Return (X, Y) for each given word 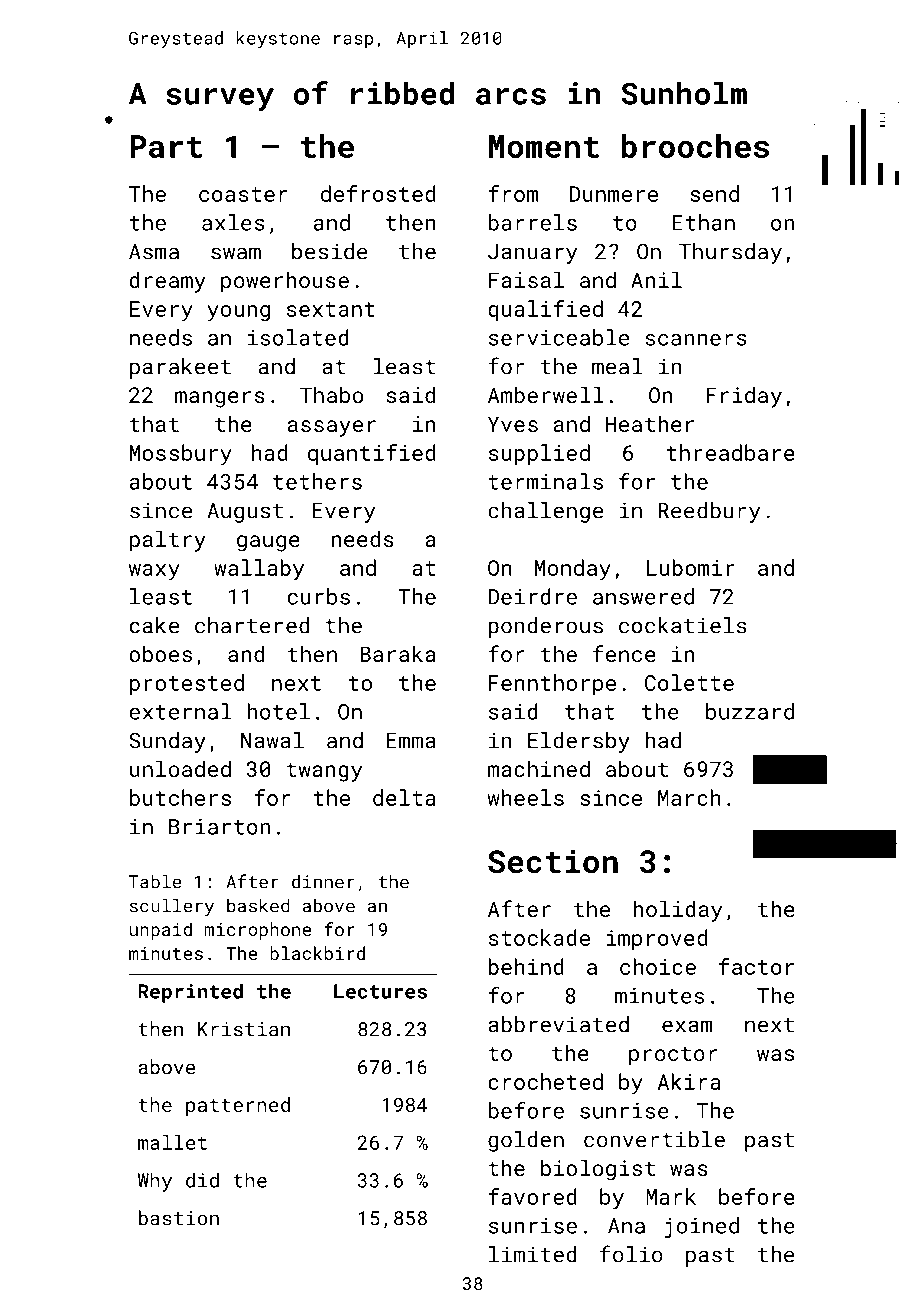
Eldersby (579, 742)
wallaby (259, 570)
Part (166, 146)
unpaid (161, 931)
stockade (539, 937)
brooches (695, 146)
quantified (371, 454)
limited (533, 1254)
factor (756, 966)
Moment (544, 146)
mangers (220, 399)
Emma (411, 741)
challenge (545, 512)
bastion (179, 1218)
